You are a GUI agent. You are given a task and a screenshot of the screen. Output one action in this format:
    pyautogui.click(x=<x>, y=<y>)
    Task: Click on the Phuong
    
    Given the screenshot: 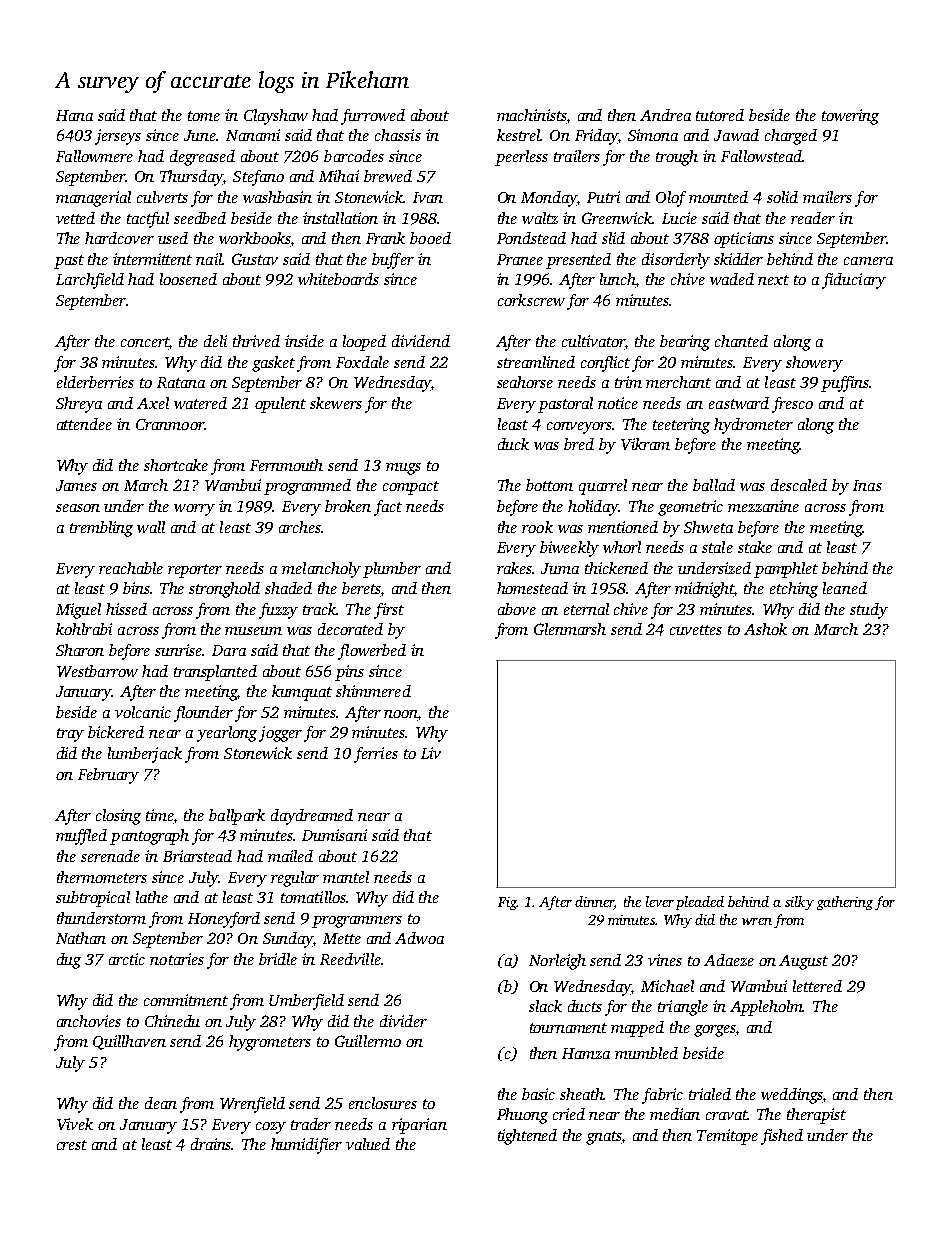 What is the action you would take?
    pyautogui.click(x=522, y=1116)
